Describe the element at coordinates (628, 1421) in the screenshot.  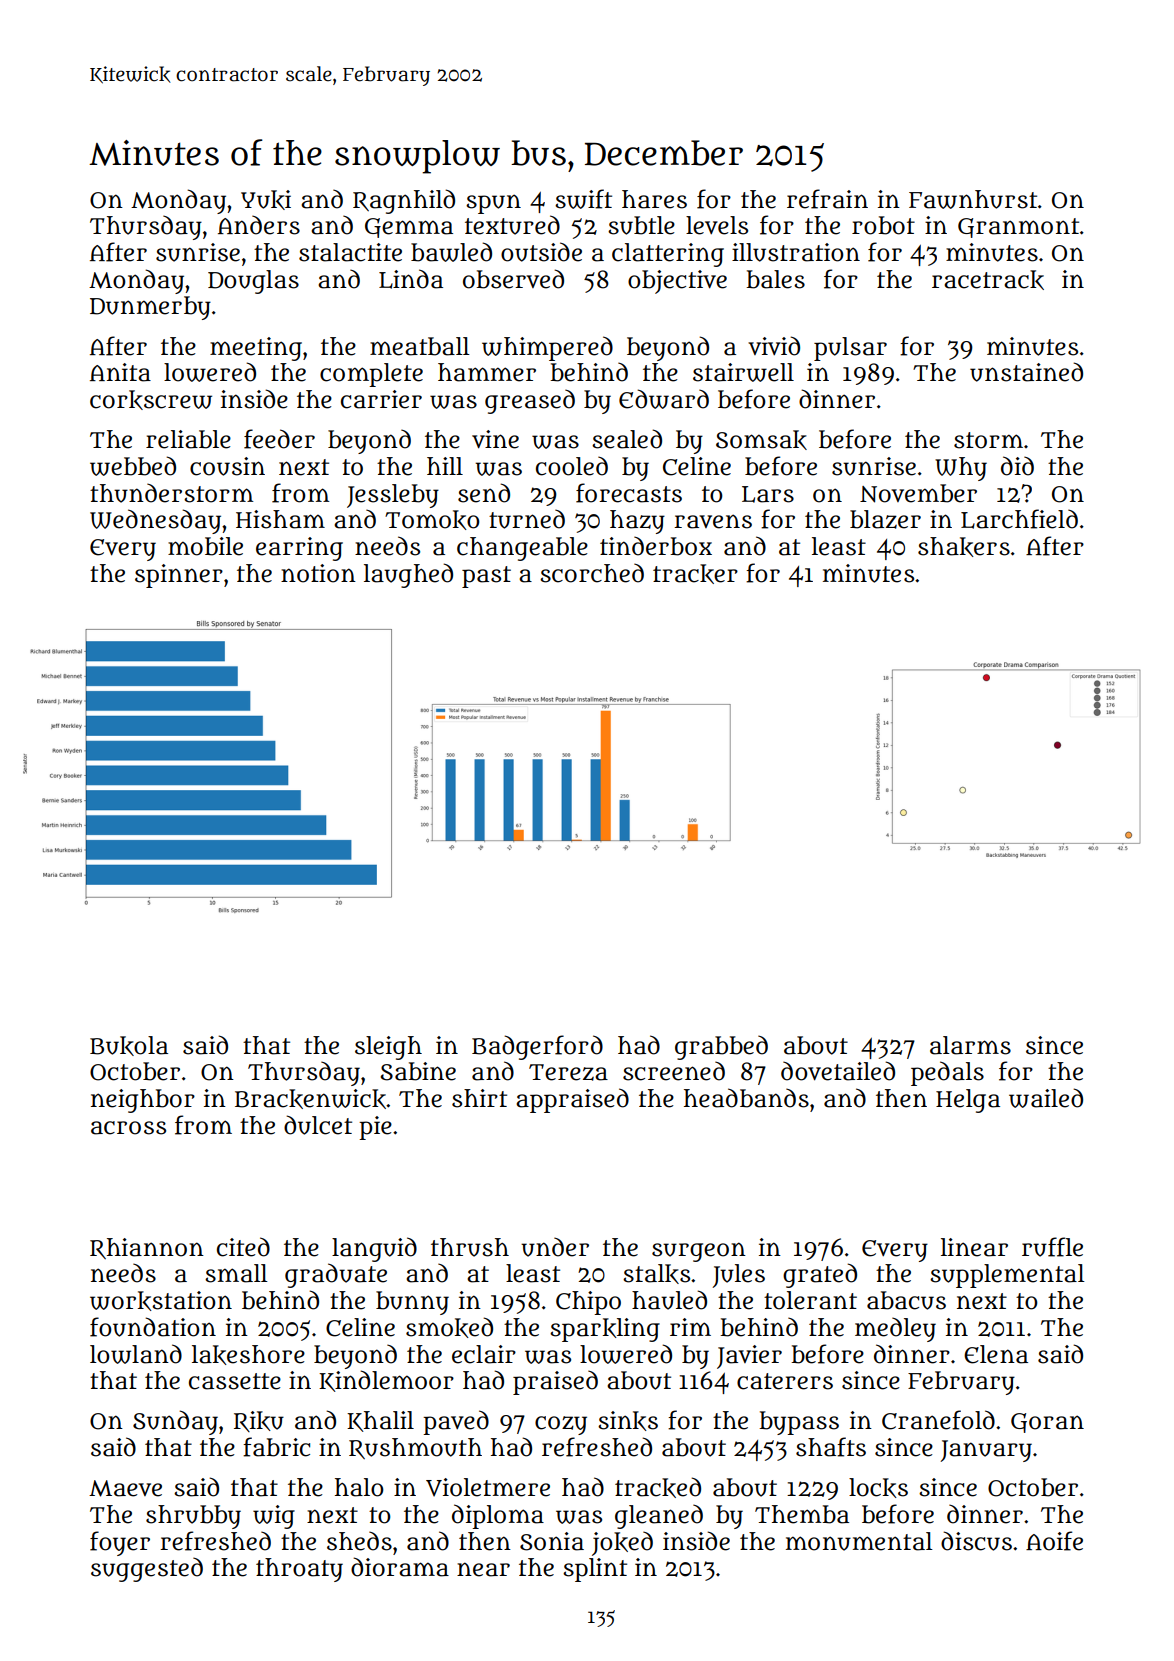
I see `sinks` at that location.
